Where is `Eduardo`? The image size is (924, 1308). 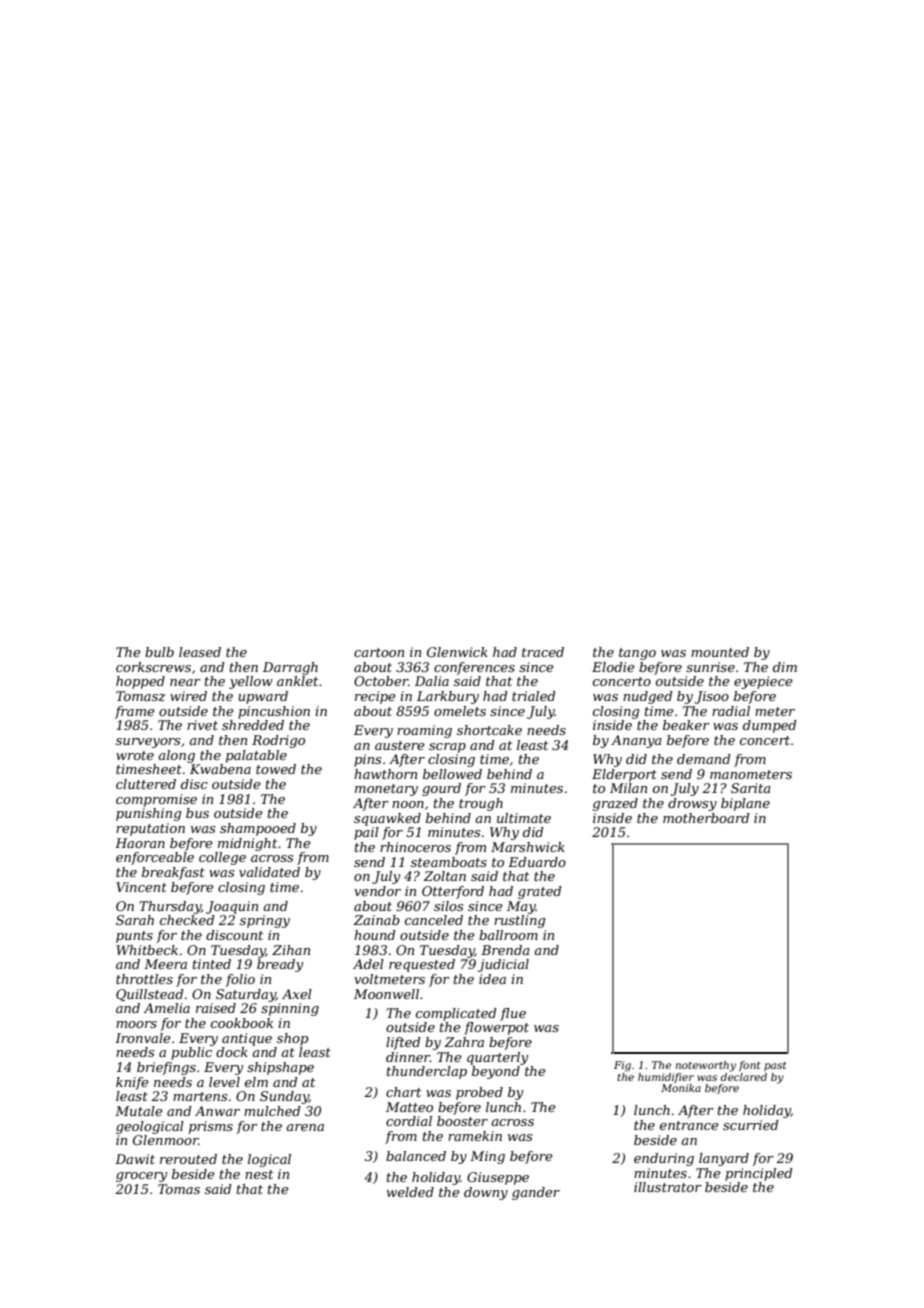 Eduardo is located at coordinates (537, 862).
